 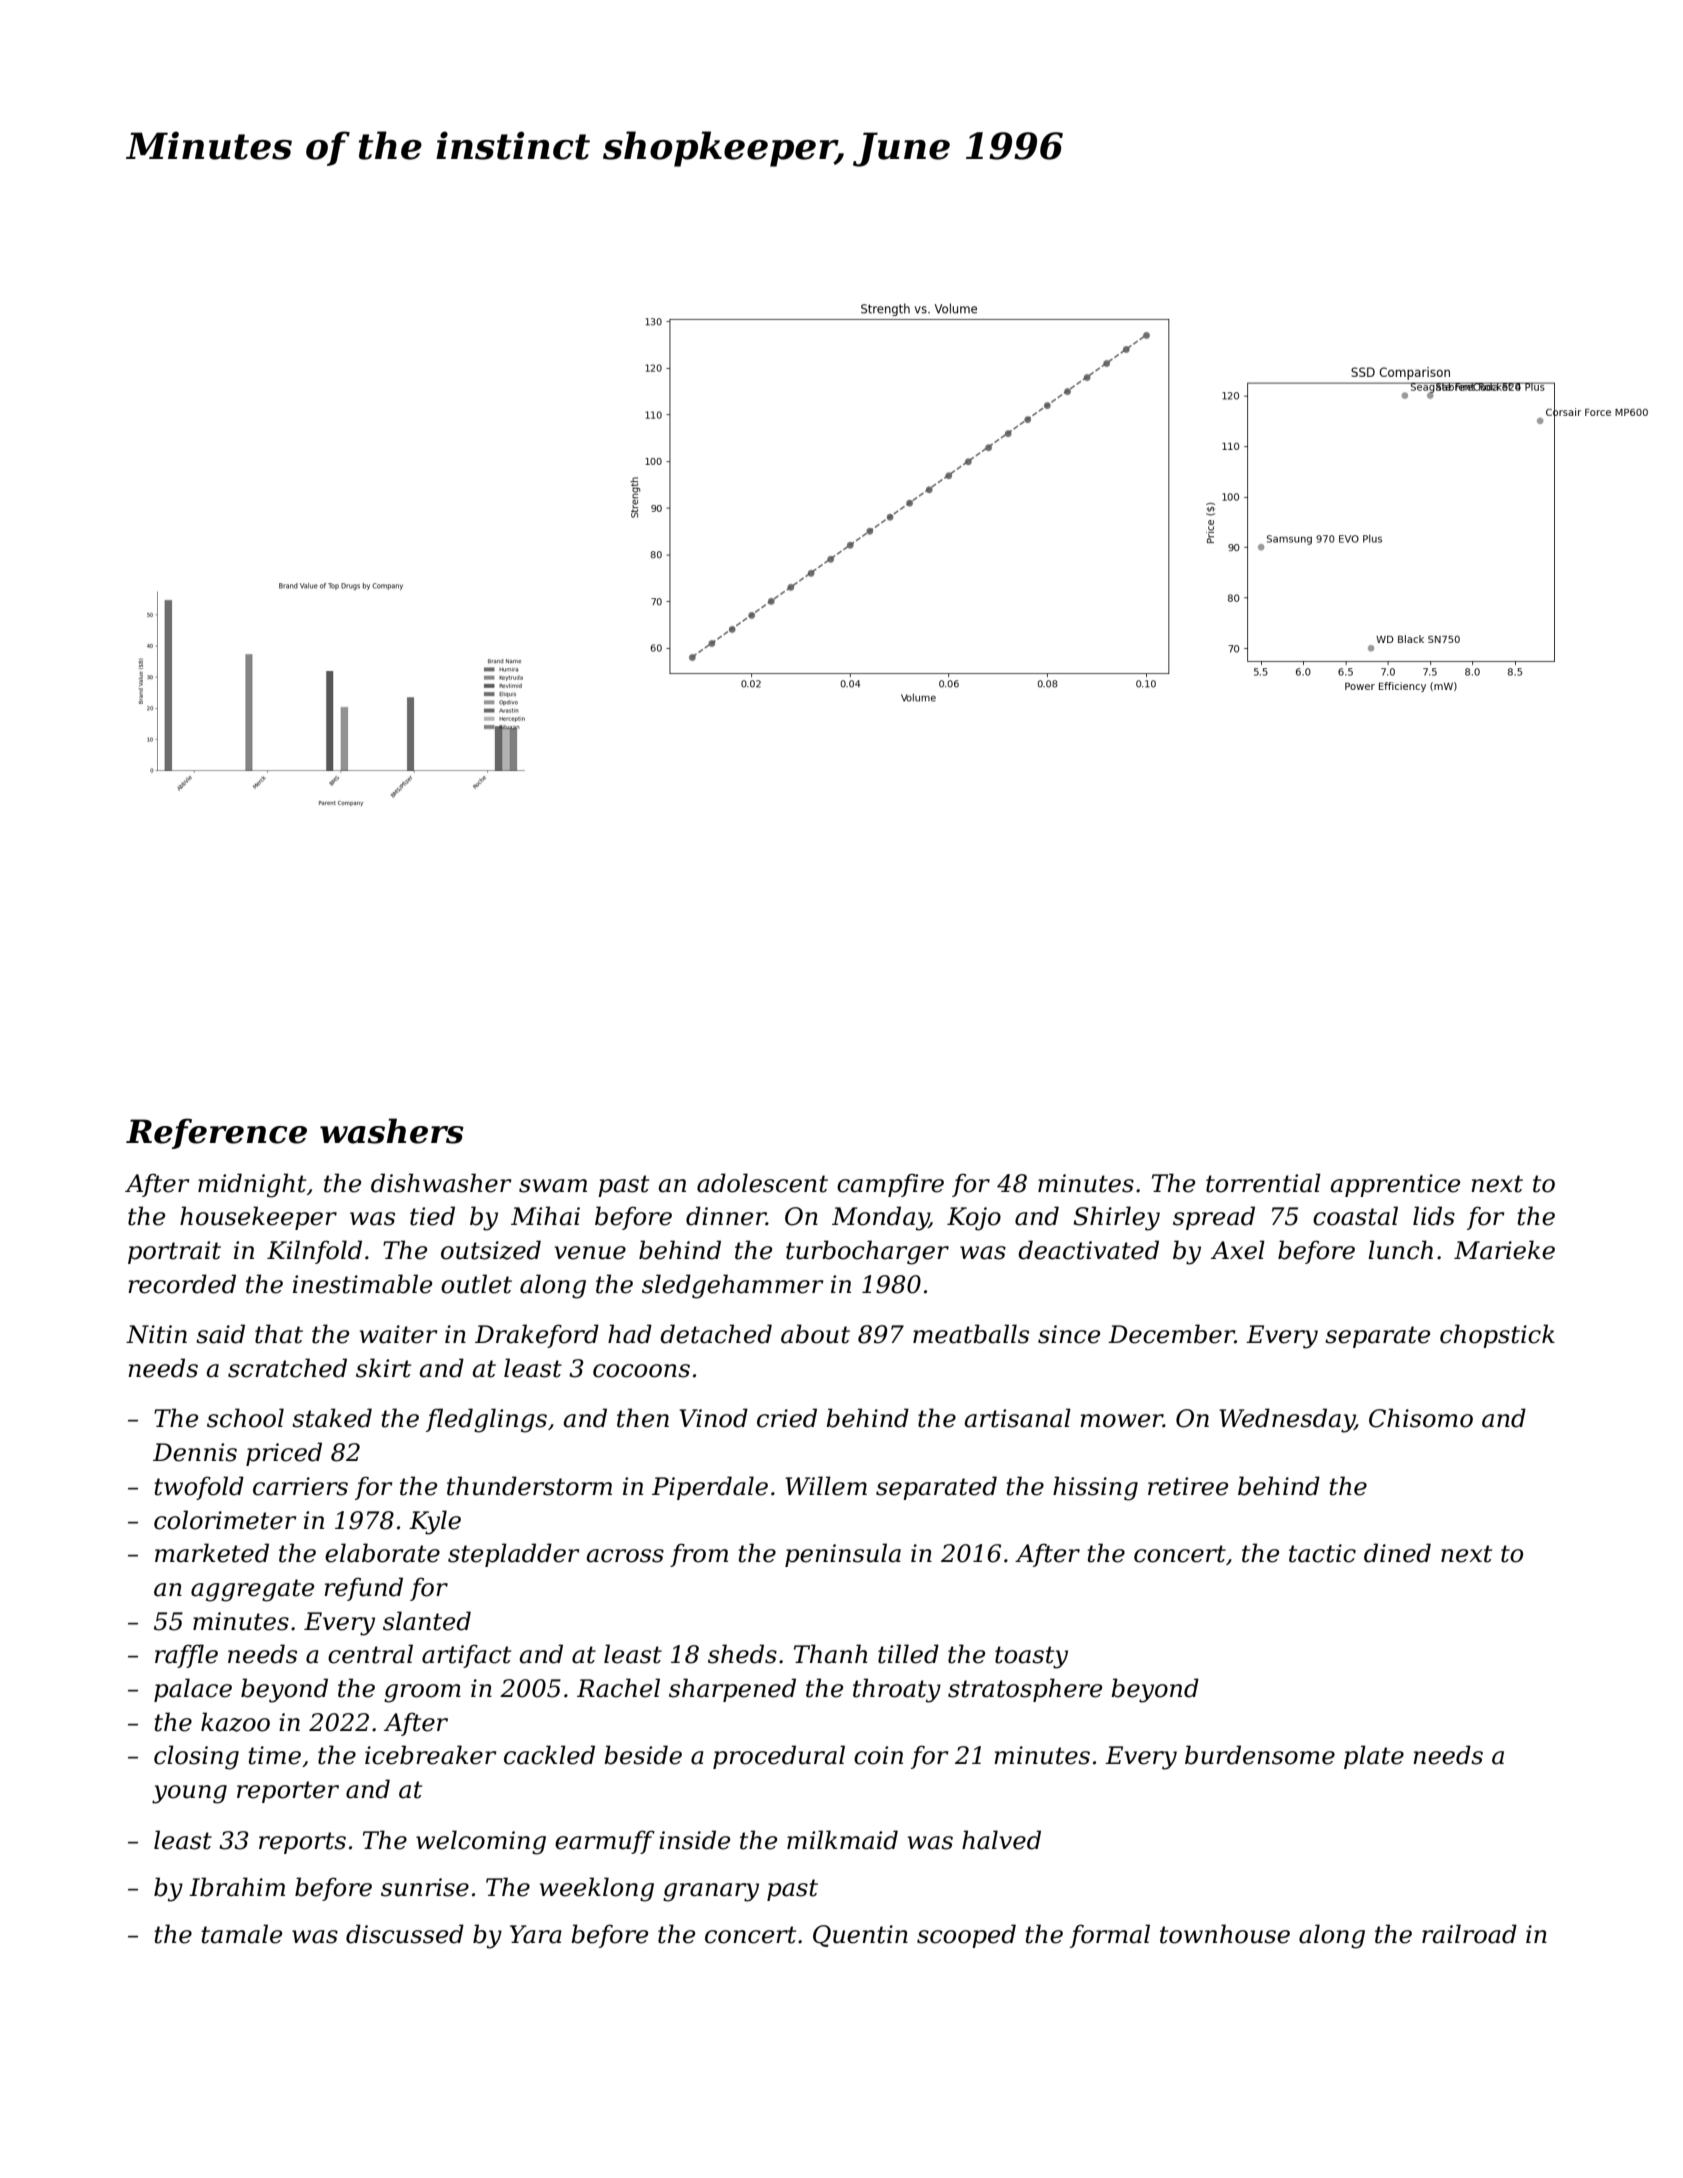 What do you see at coordinates (1397, 1553) in the screenshot?
I see `dined` at bounding box center [1397, 1553].
